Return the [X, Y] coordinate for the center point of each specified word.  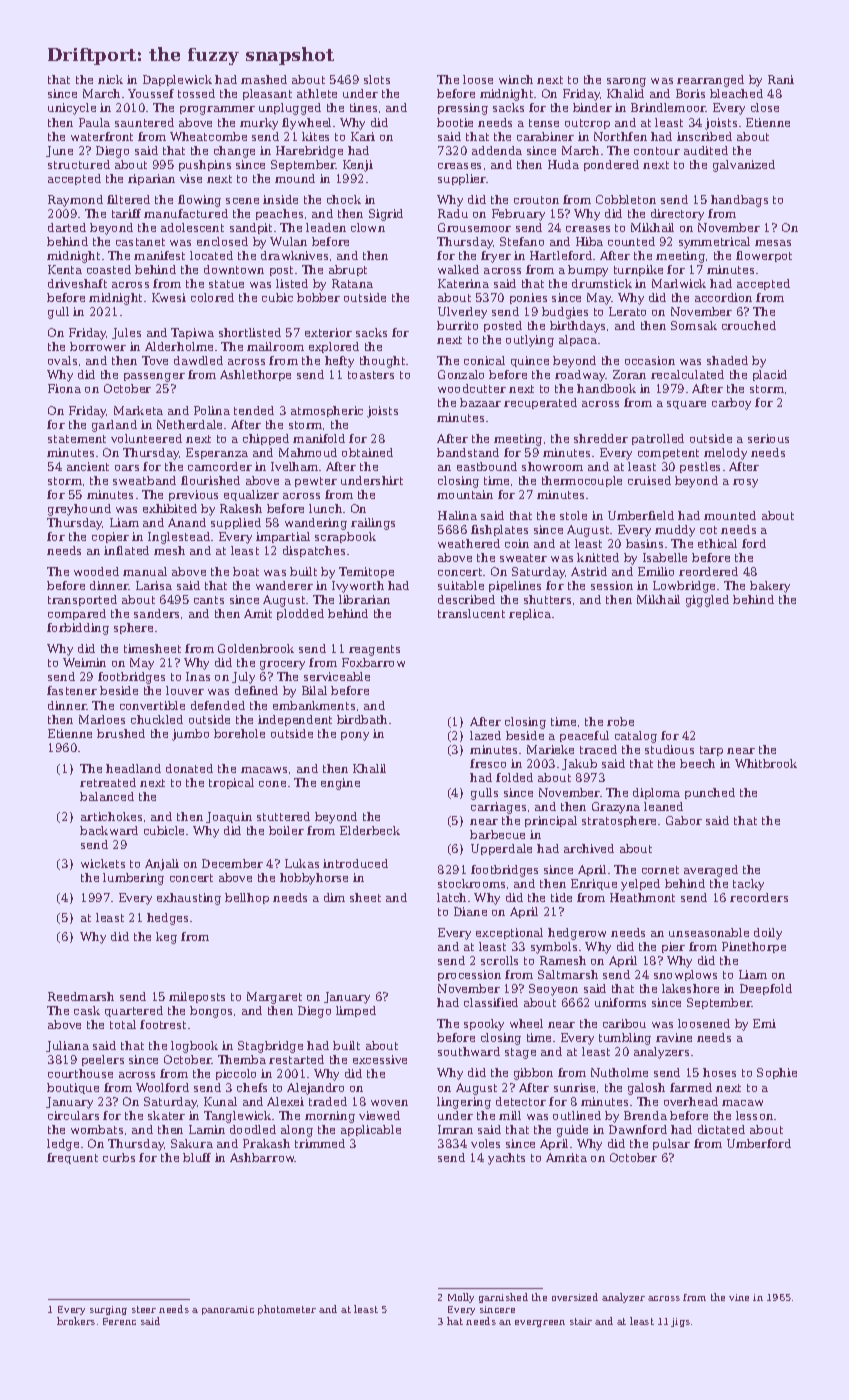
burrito [457, 325]
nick [110, 79]
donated [189, 768]
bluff [197, 1157]
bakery [770, 587]
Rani [781, 79]
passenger [154, 377]
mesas [773, 243]
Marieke [550, 749]
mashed [264, 79]
